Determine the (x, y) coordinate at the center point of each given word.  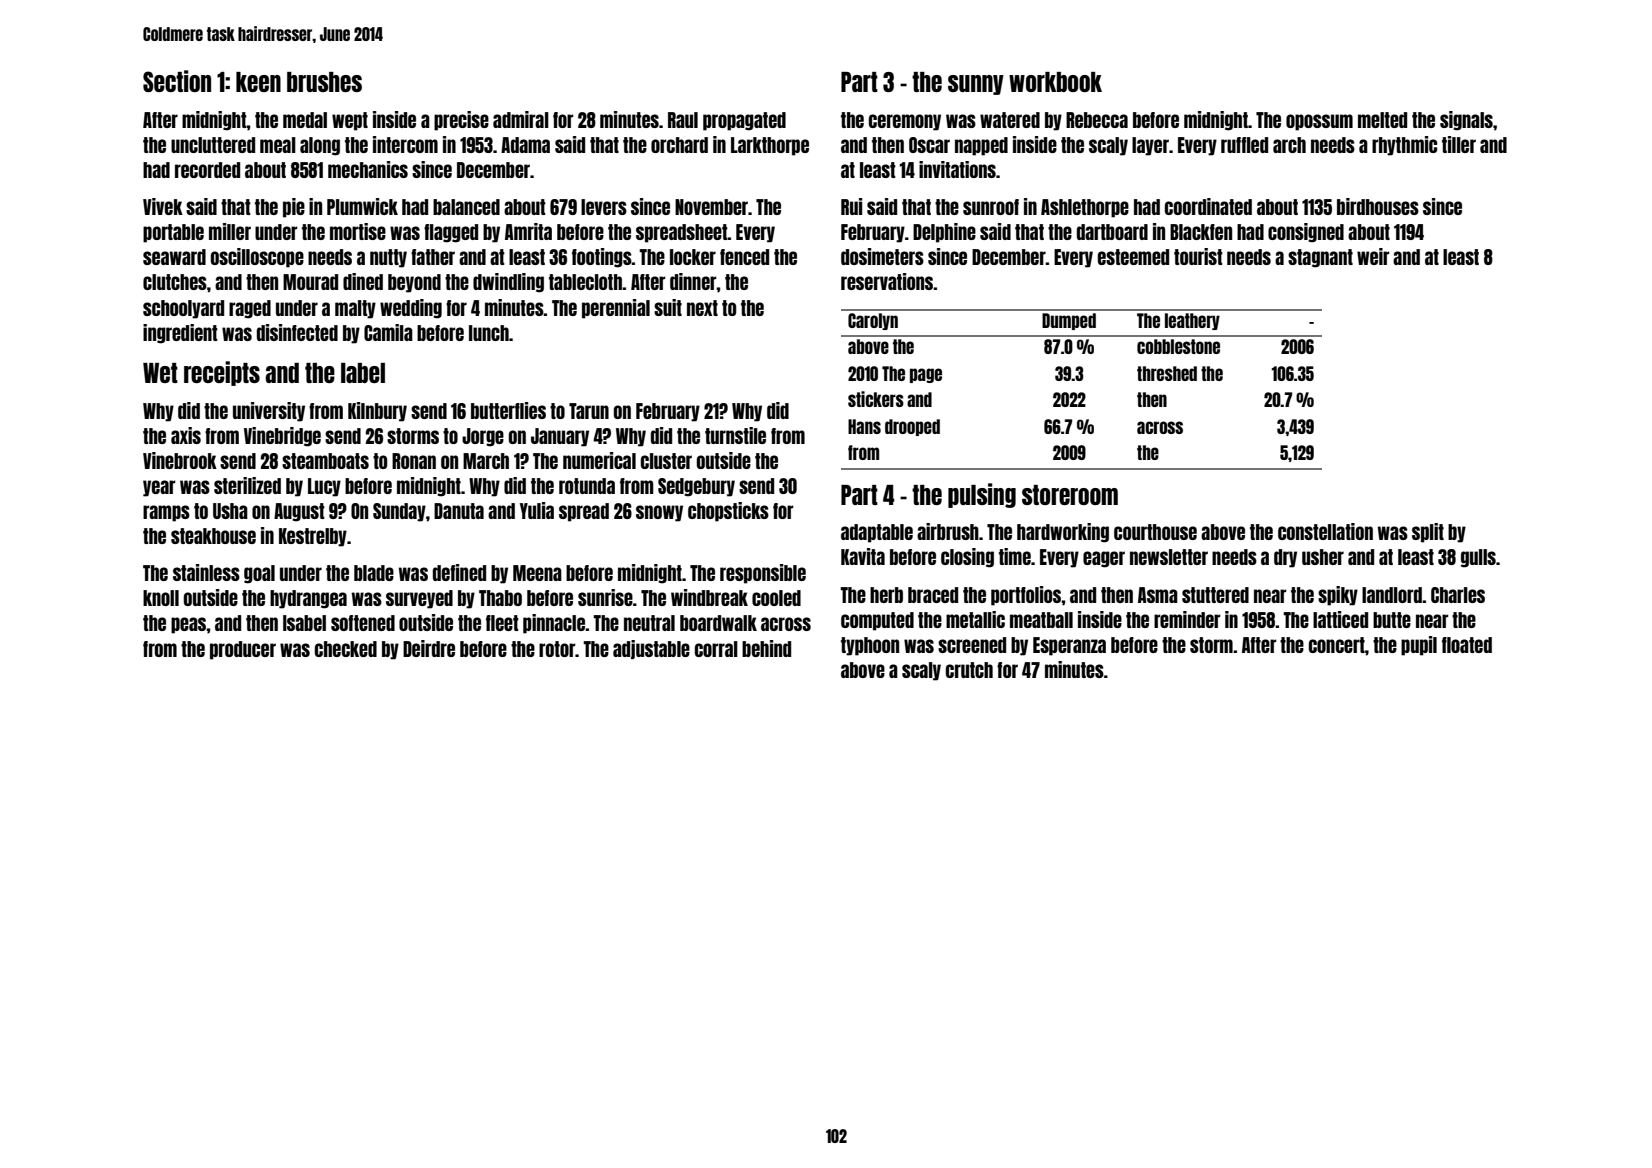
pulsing (982, 495)
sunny (976, 85)
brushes (324, 82)
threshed (1167, 373)
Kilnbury (377, 412)
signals (1466, 121)
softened (363, 623)
